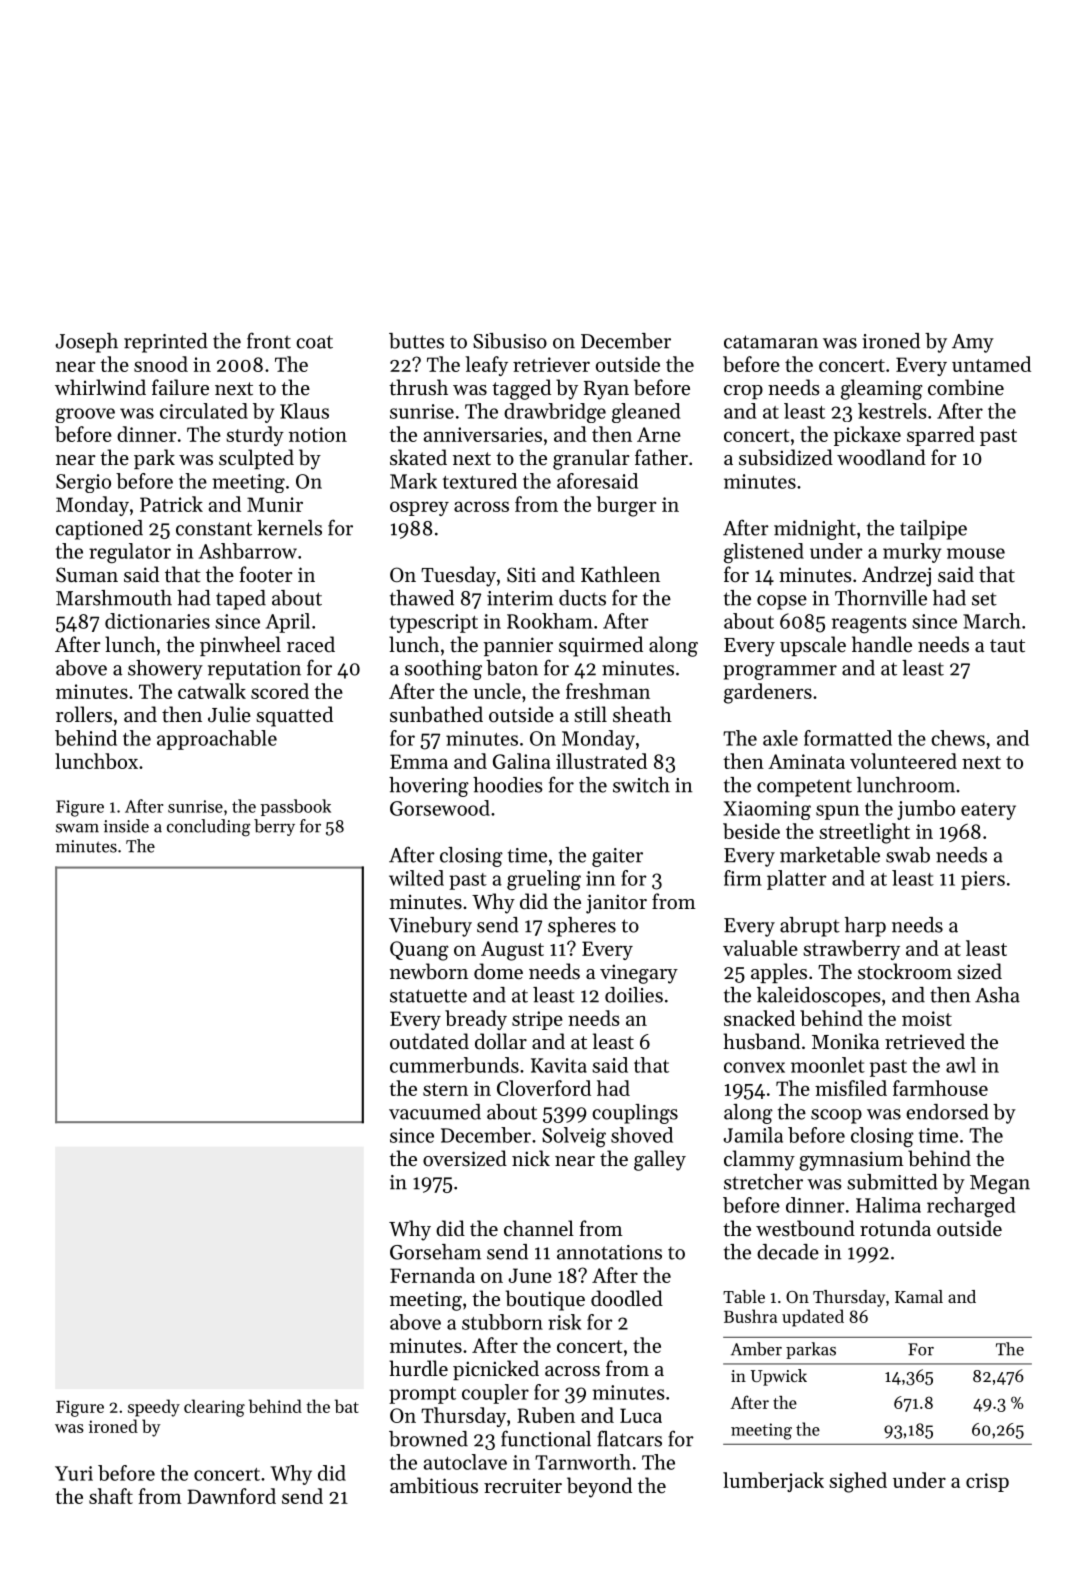 The height and width of the screenshot is (1575, 1087). What do you see at coordinates (544, 1088) in the screenshot?
I see `Cloverford` at bounding box center [544, 1088].
